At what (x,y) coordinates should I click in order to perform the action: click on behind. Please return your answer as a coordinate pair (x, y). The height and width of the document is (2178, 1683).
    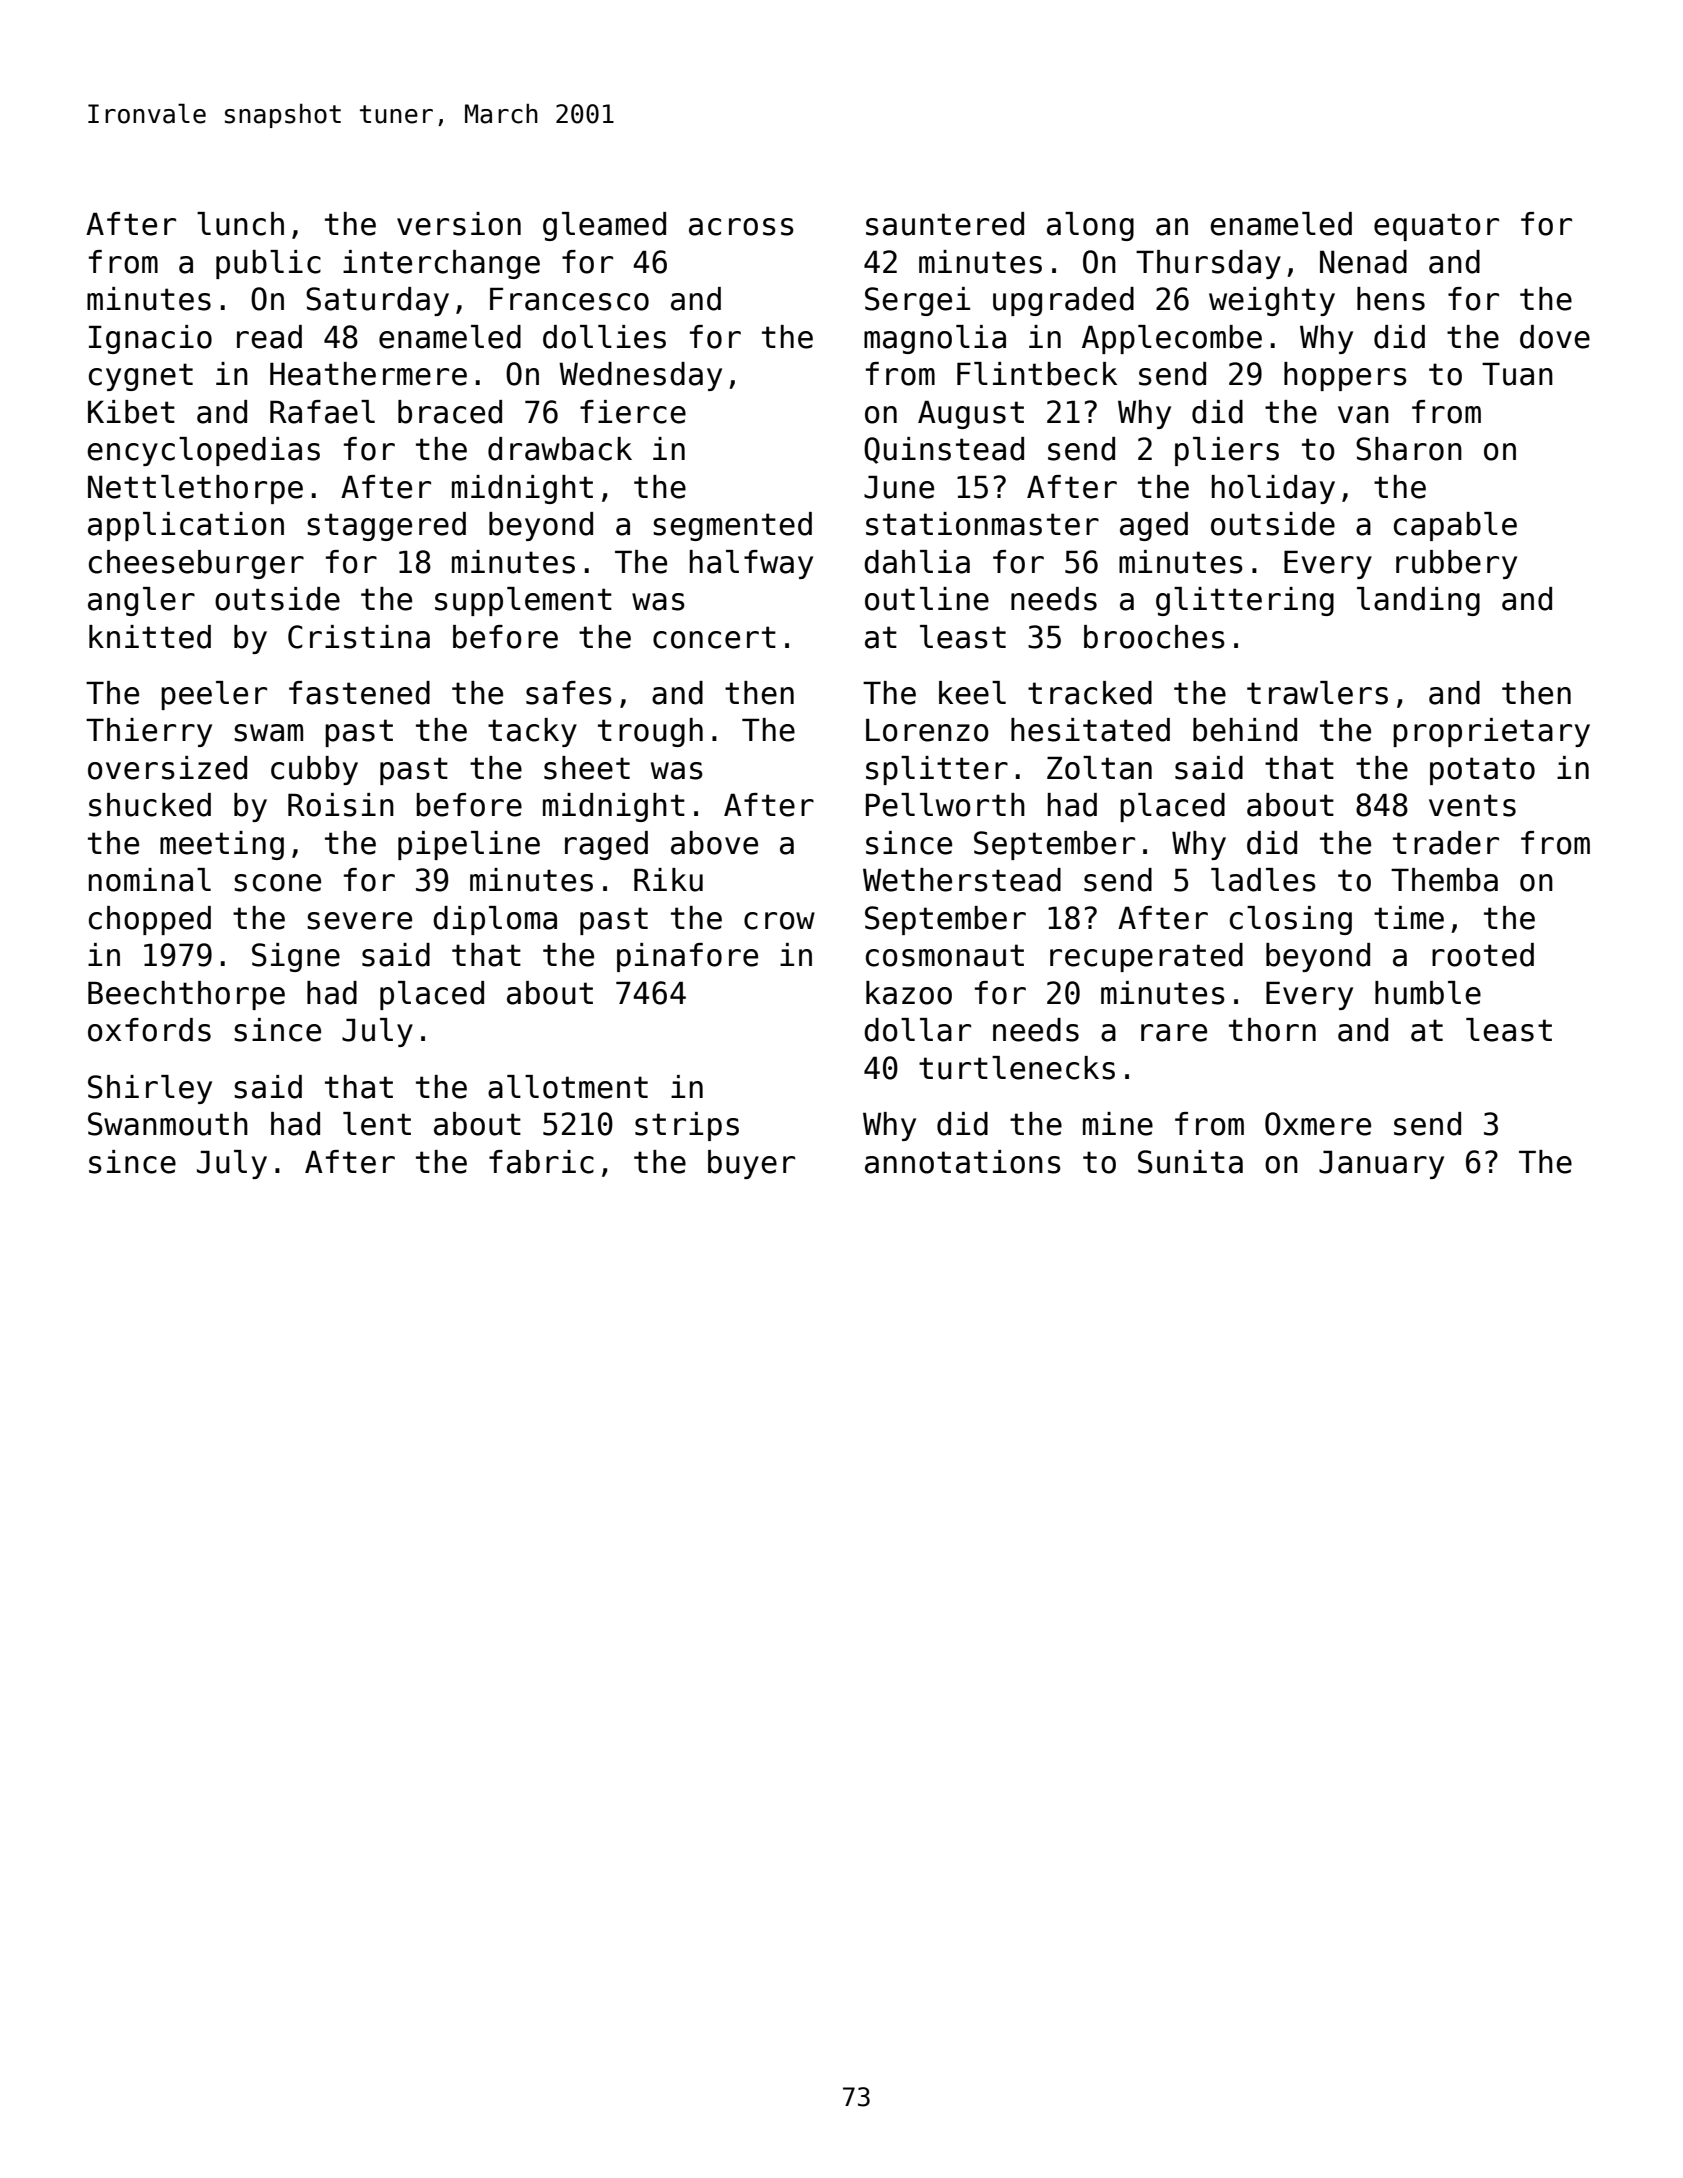
    Looking at the image, I should click on (1245, 730).
